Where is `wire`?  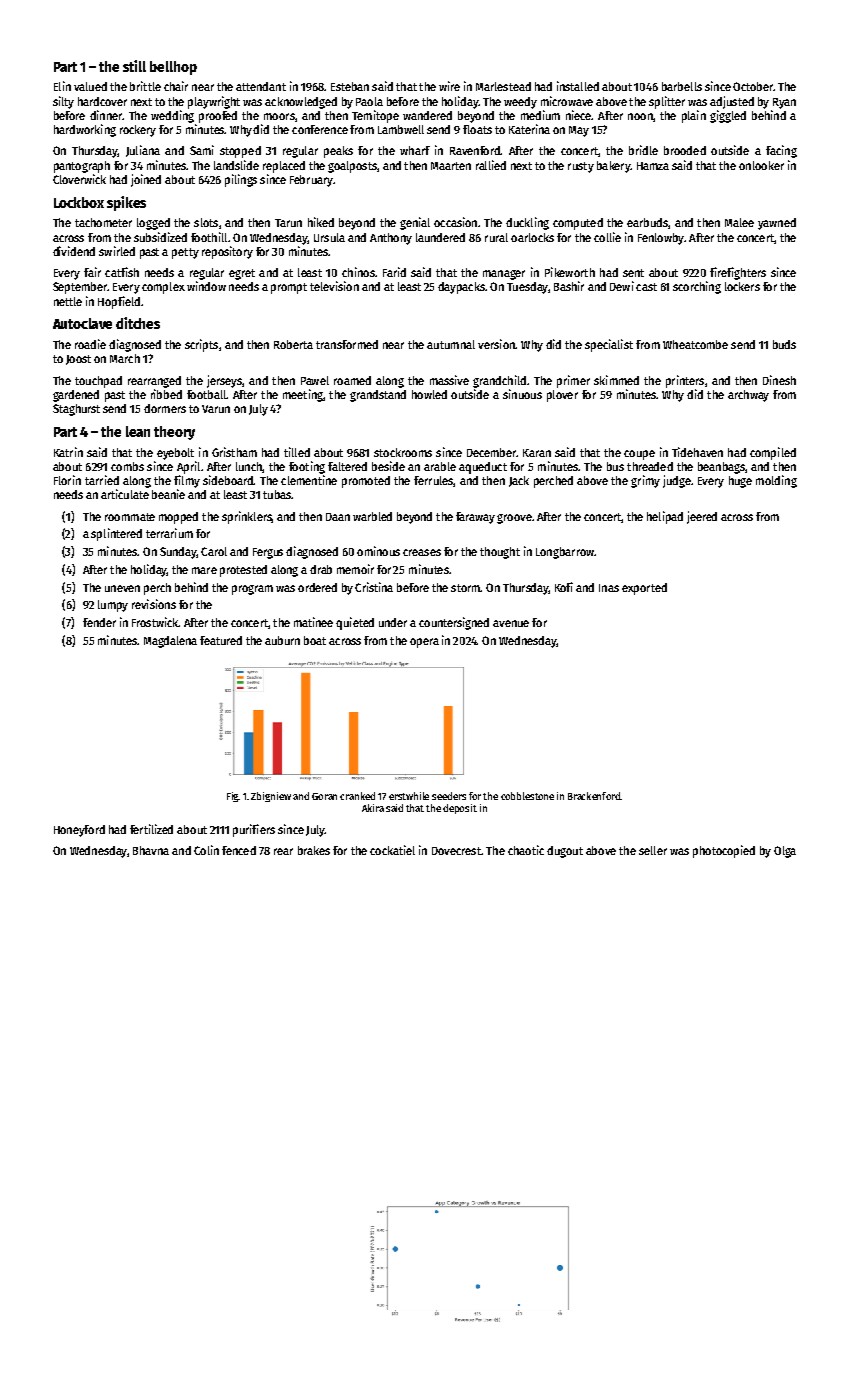 wire is located at coordinates (449, 86).
